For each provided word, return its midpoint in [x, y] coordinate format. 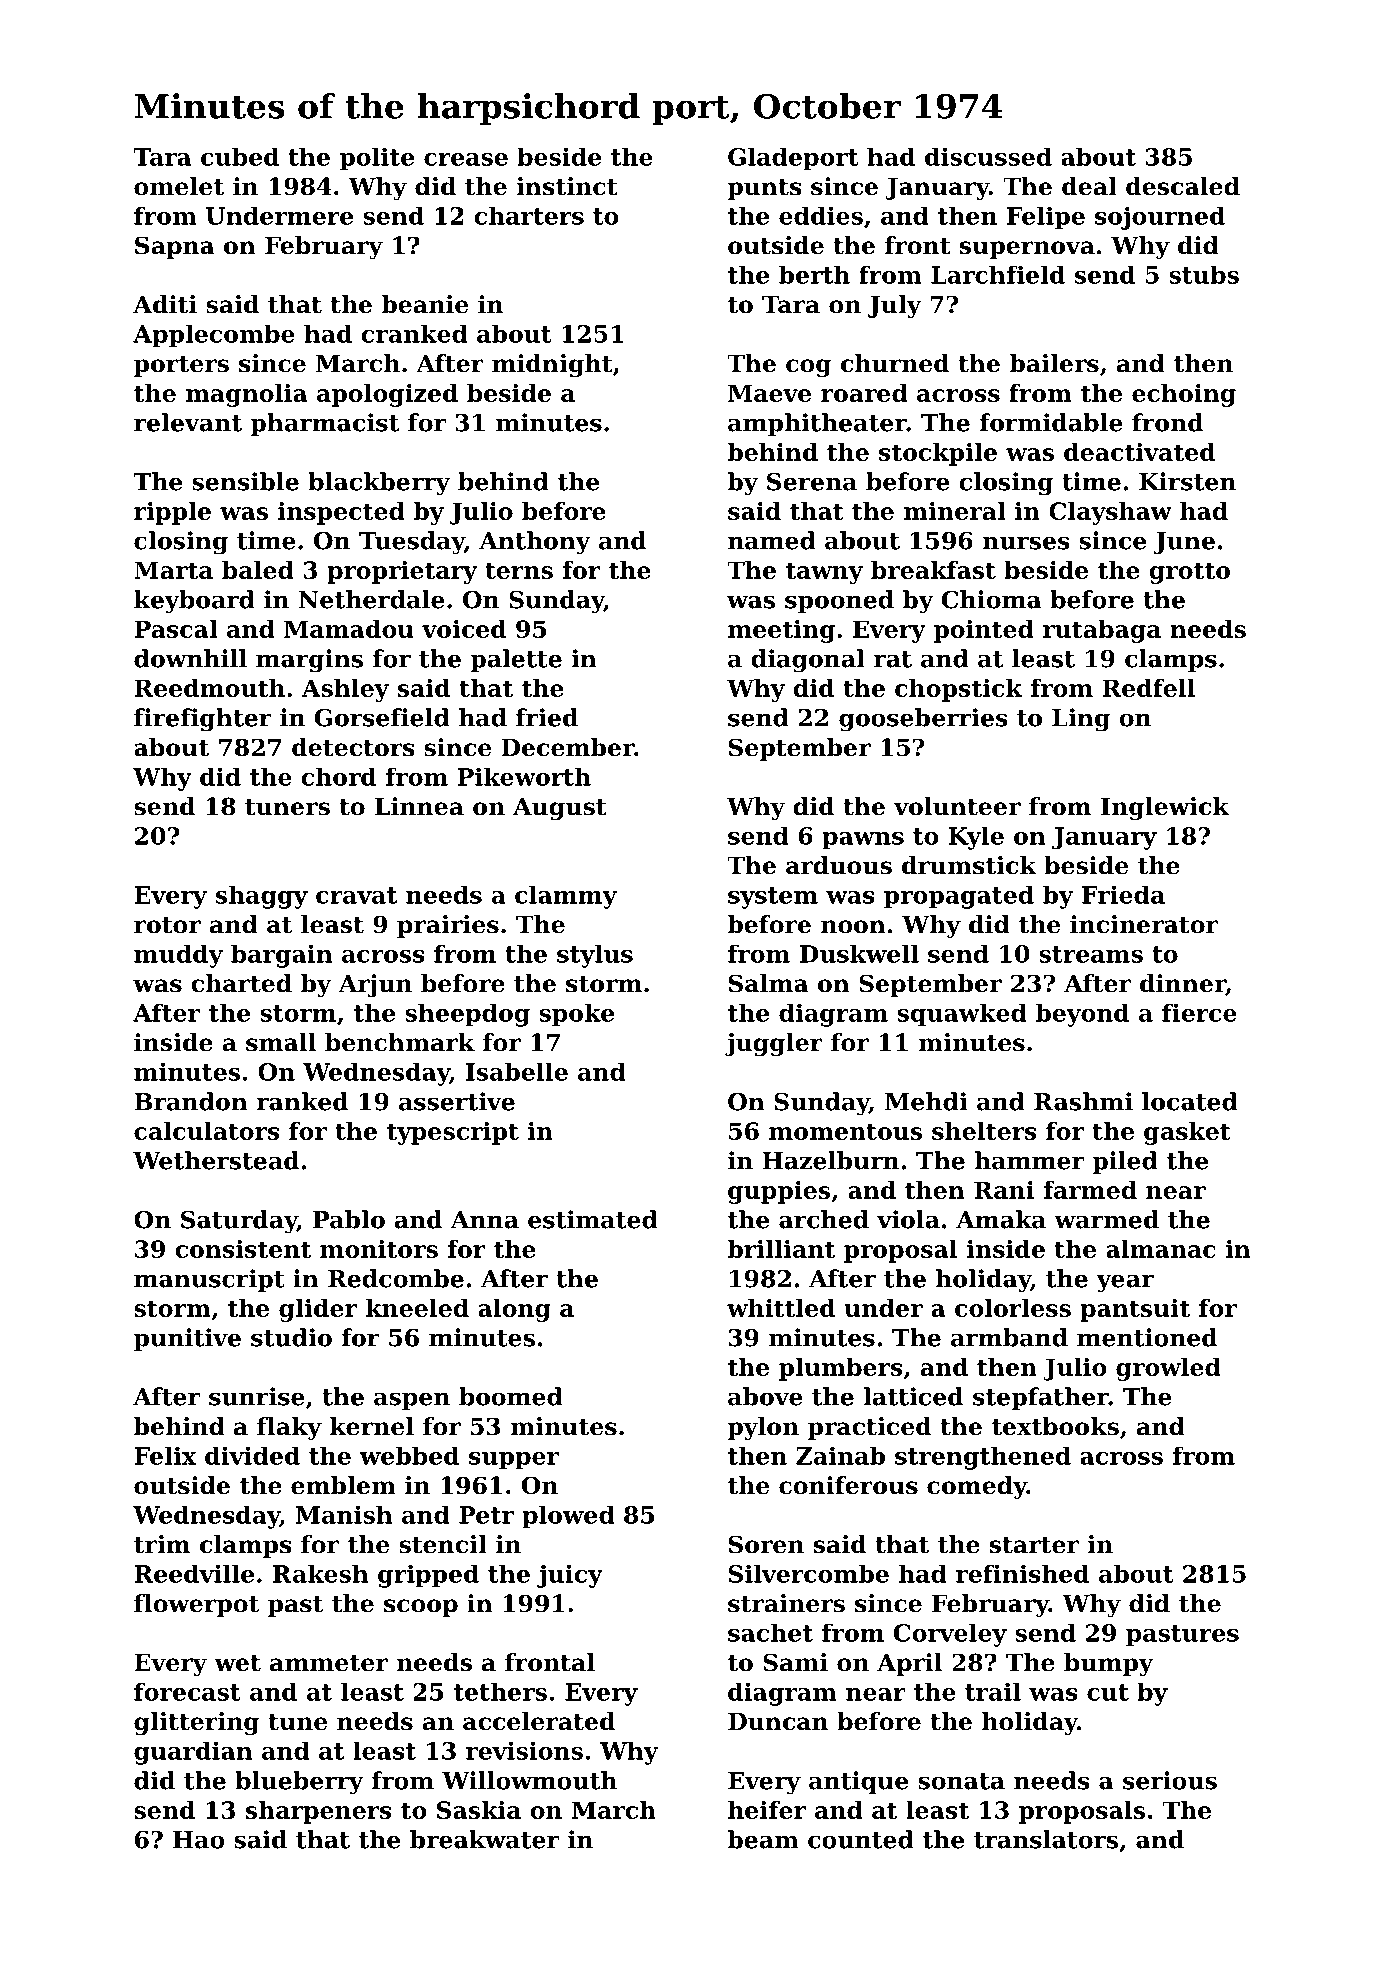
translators [1046, 1839]
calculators [207, 1131]
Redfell [1148, 688]
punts [765, 189]
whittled [781, 1308]
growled [1168, 1369]
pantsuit [1135, 1310]
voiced [464, 629]
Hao [199, 1840]
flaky [289, 1428]
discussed [988, 156]
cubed [240, 156]
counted [861, 1839]
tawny [824, 573]
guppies [779, 1192]
